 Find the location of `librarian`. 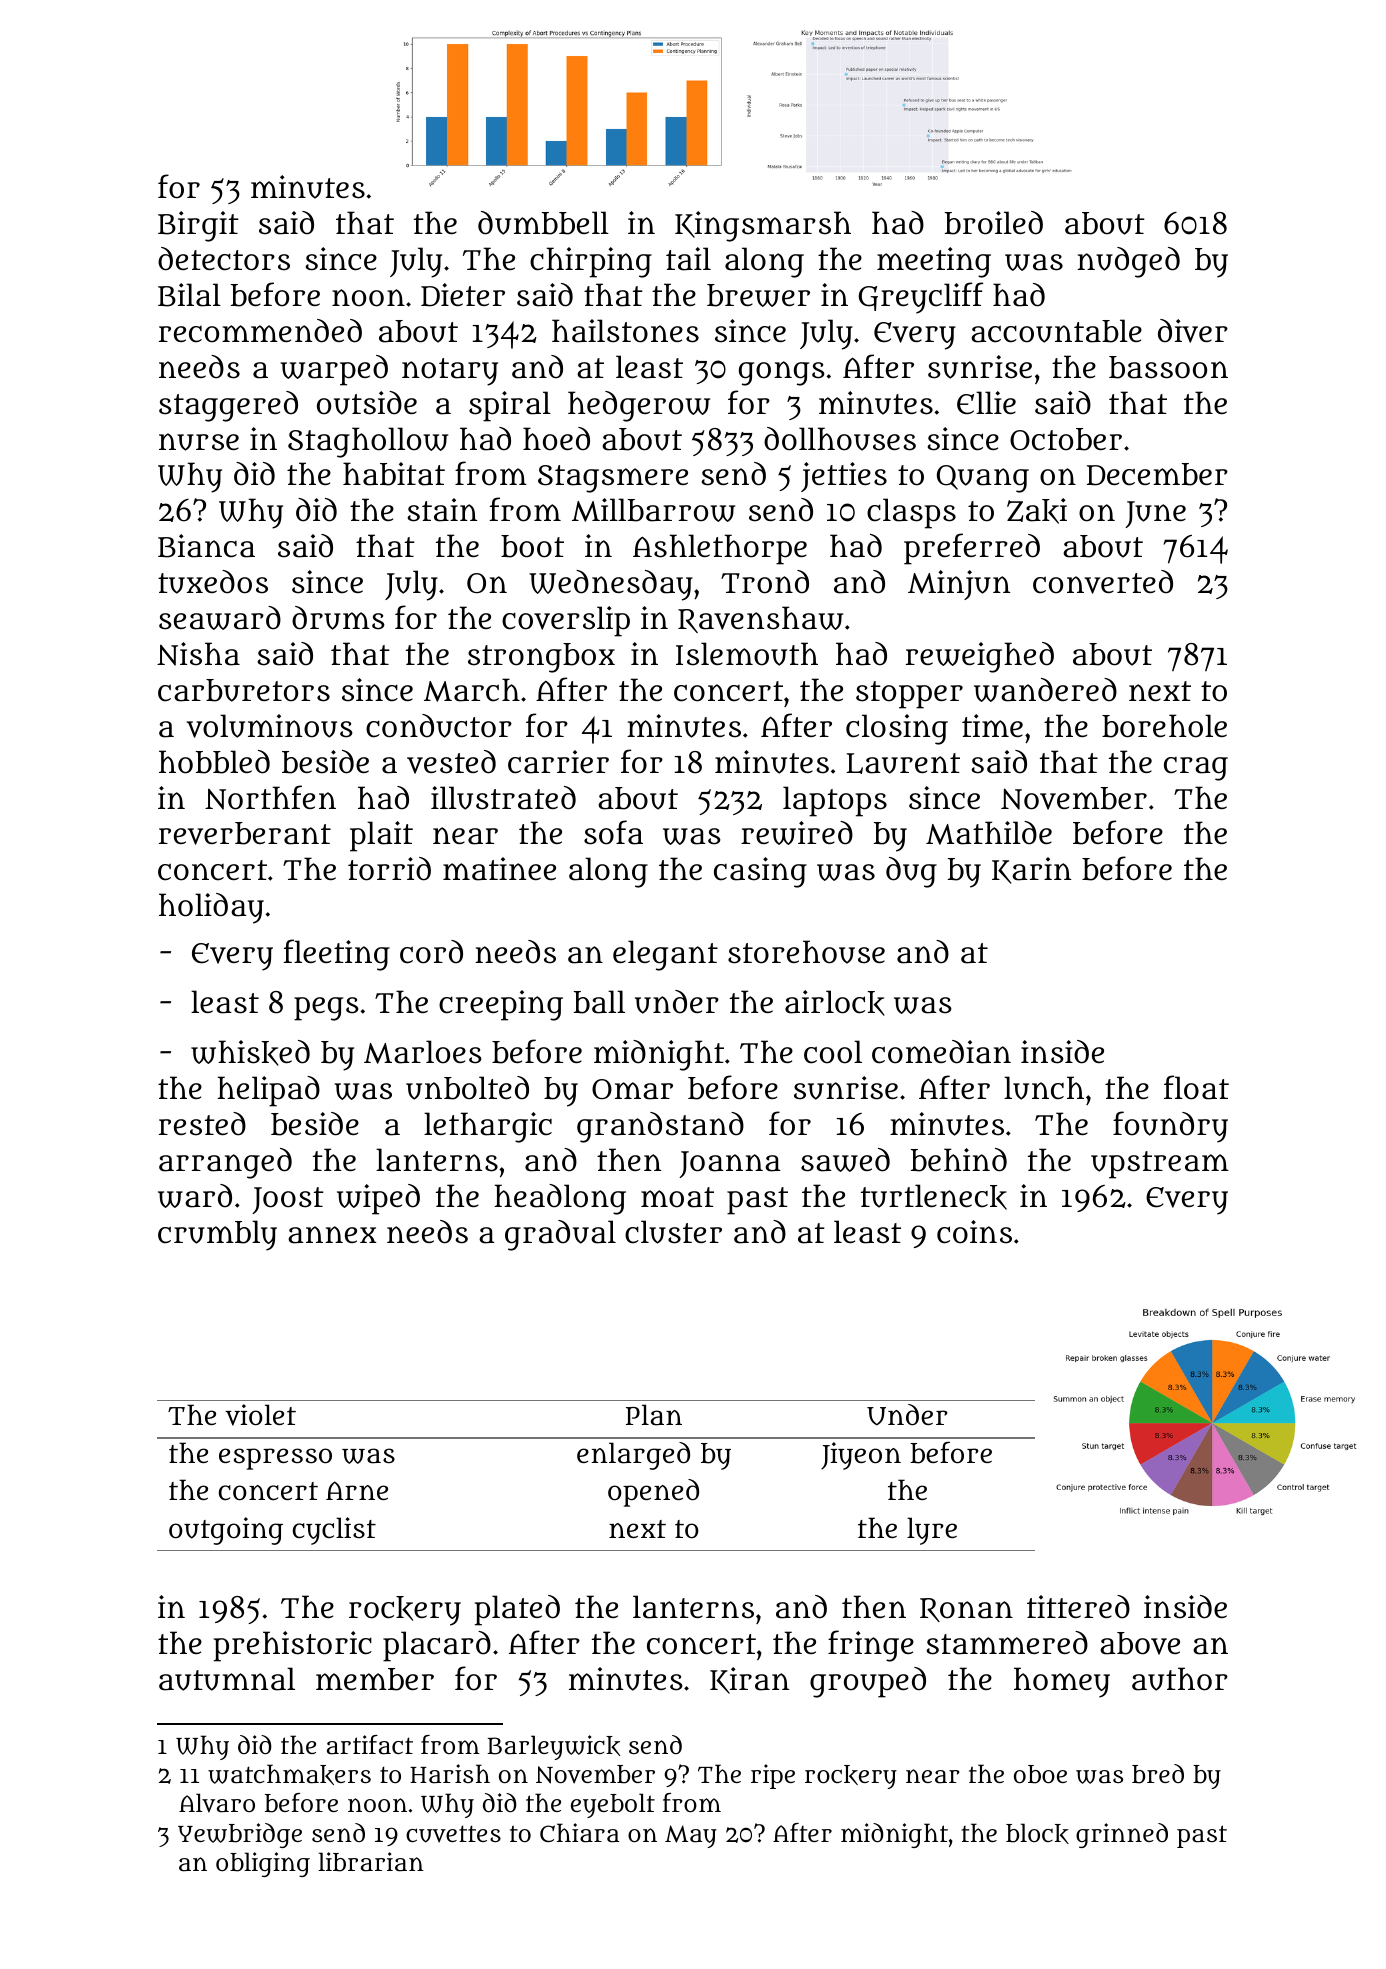

librarian is located at coordinates (371, 1862).
